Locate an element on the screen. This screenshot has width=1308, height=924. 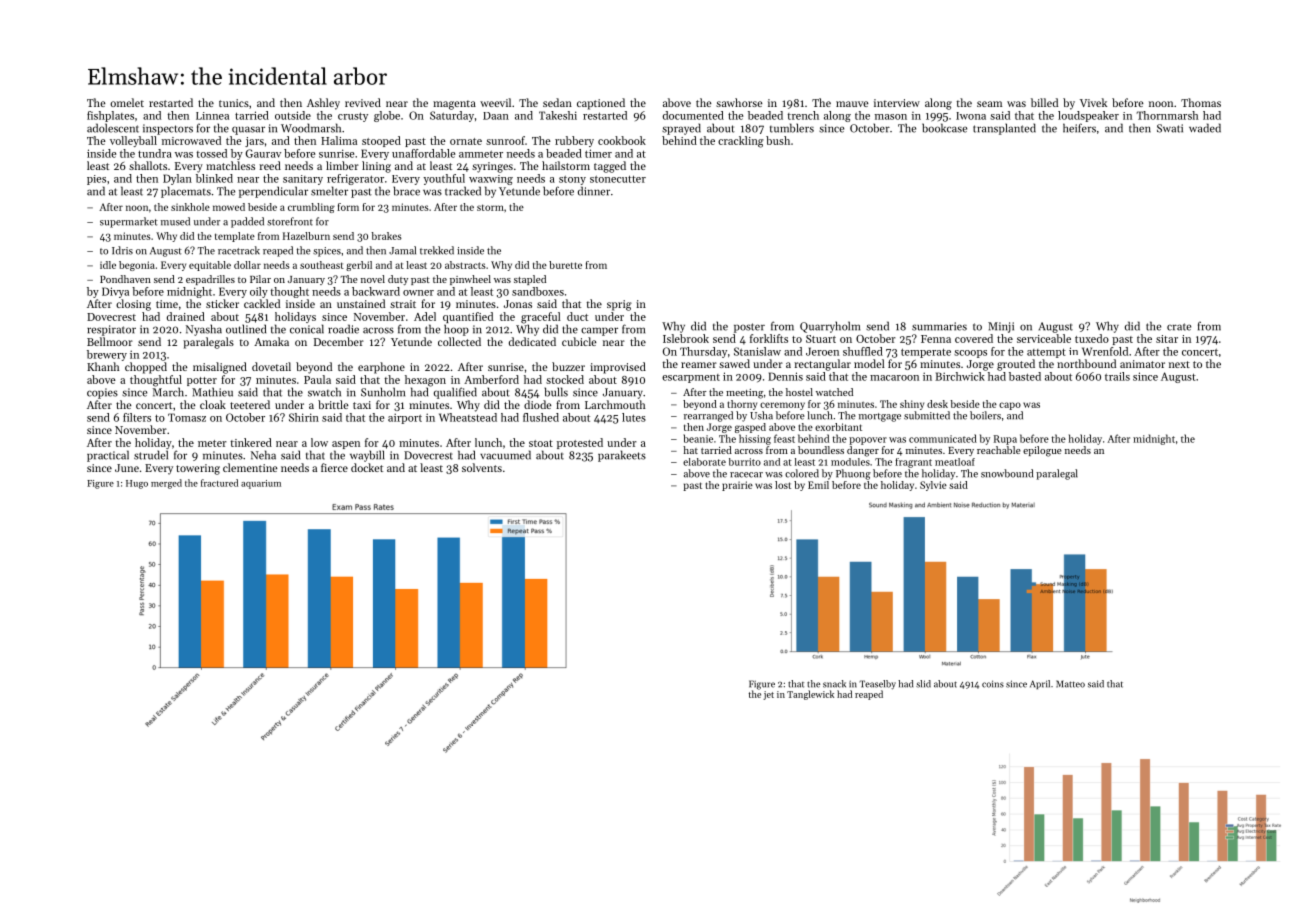
billed is located at coordinates (1044, 102).
